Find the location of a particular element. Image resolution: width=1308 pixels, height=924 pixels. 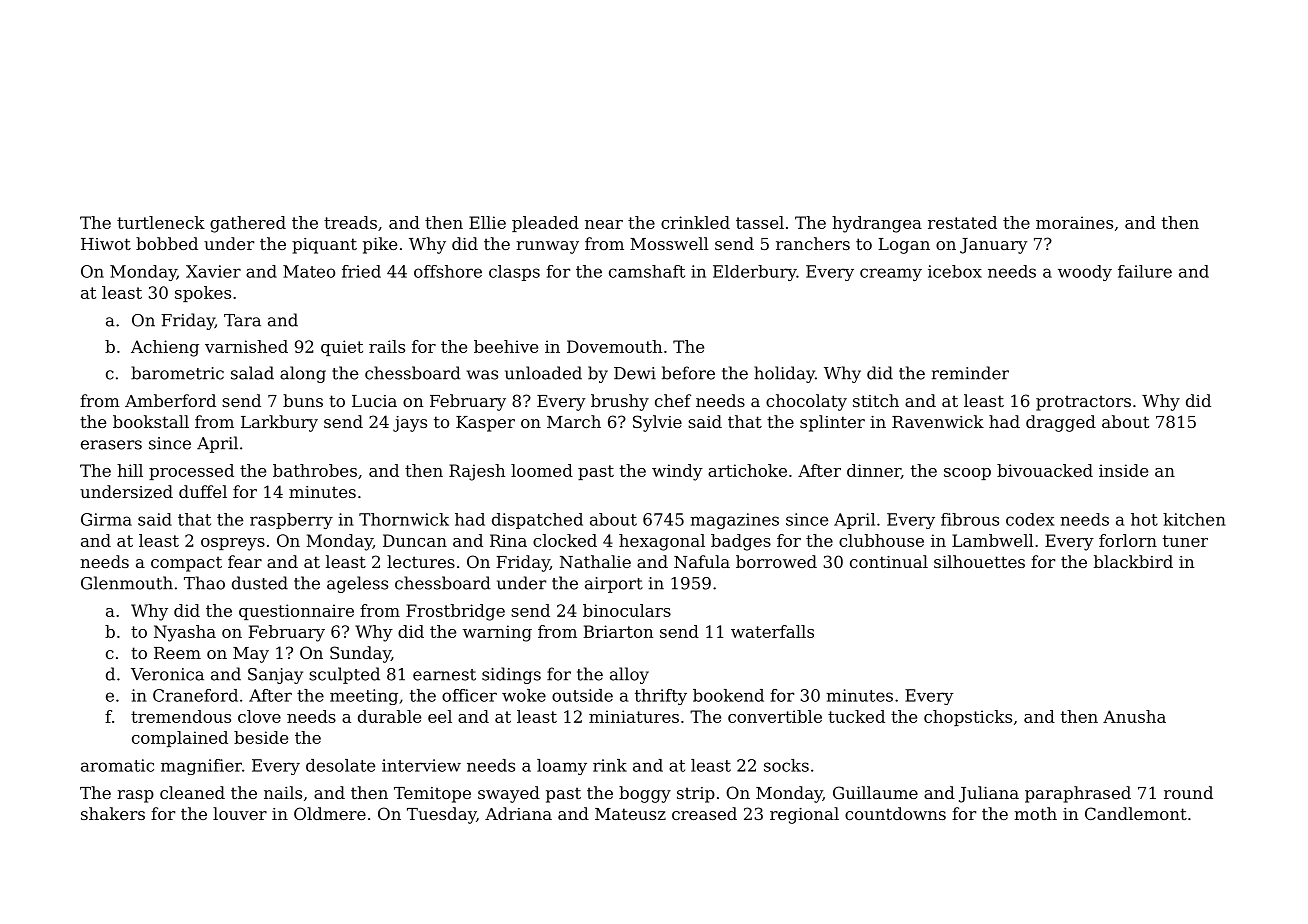

Larkbury is located at coordinates (279, 423).
